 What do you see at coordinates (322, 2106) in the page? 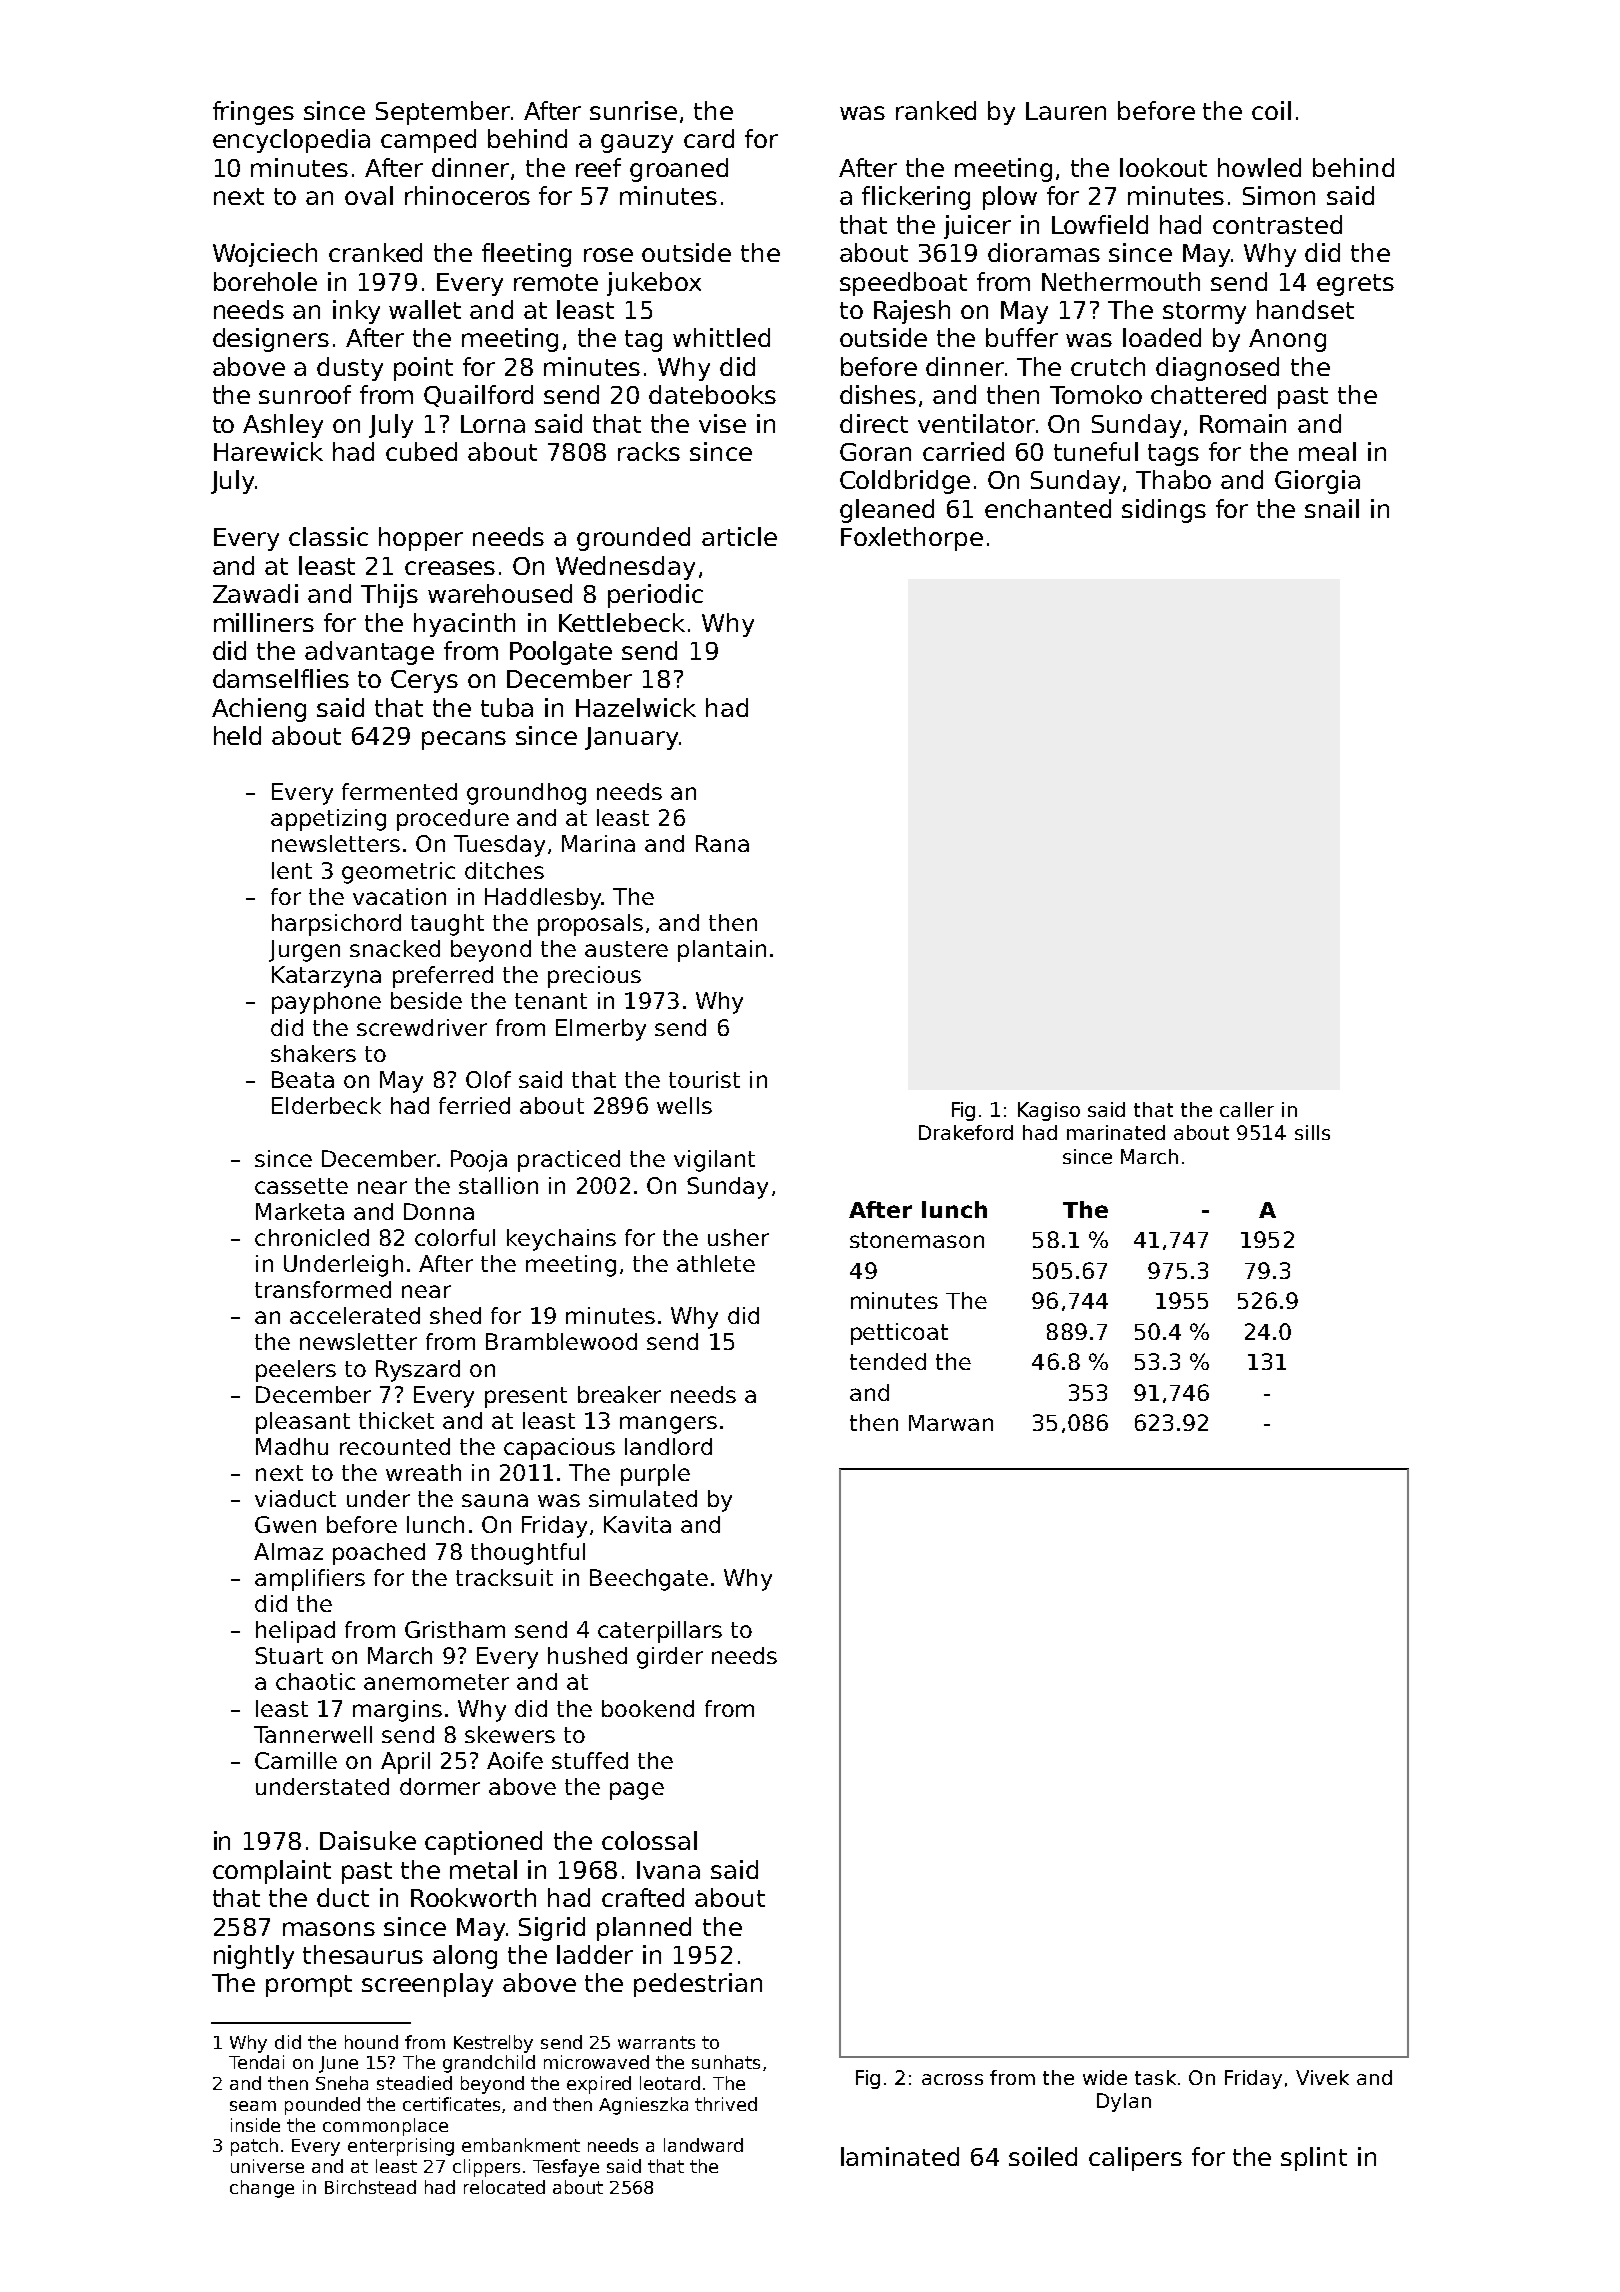
I see `pounded` at bounding box center [322, 2106].
